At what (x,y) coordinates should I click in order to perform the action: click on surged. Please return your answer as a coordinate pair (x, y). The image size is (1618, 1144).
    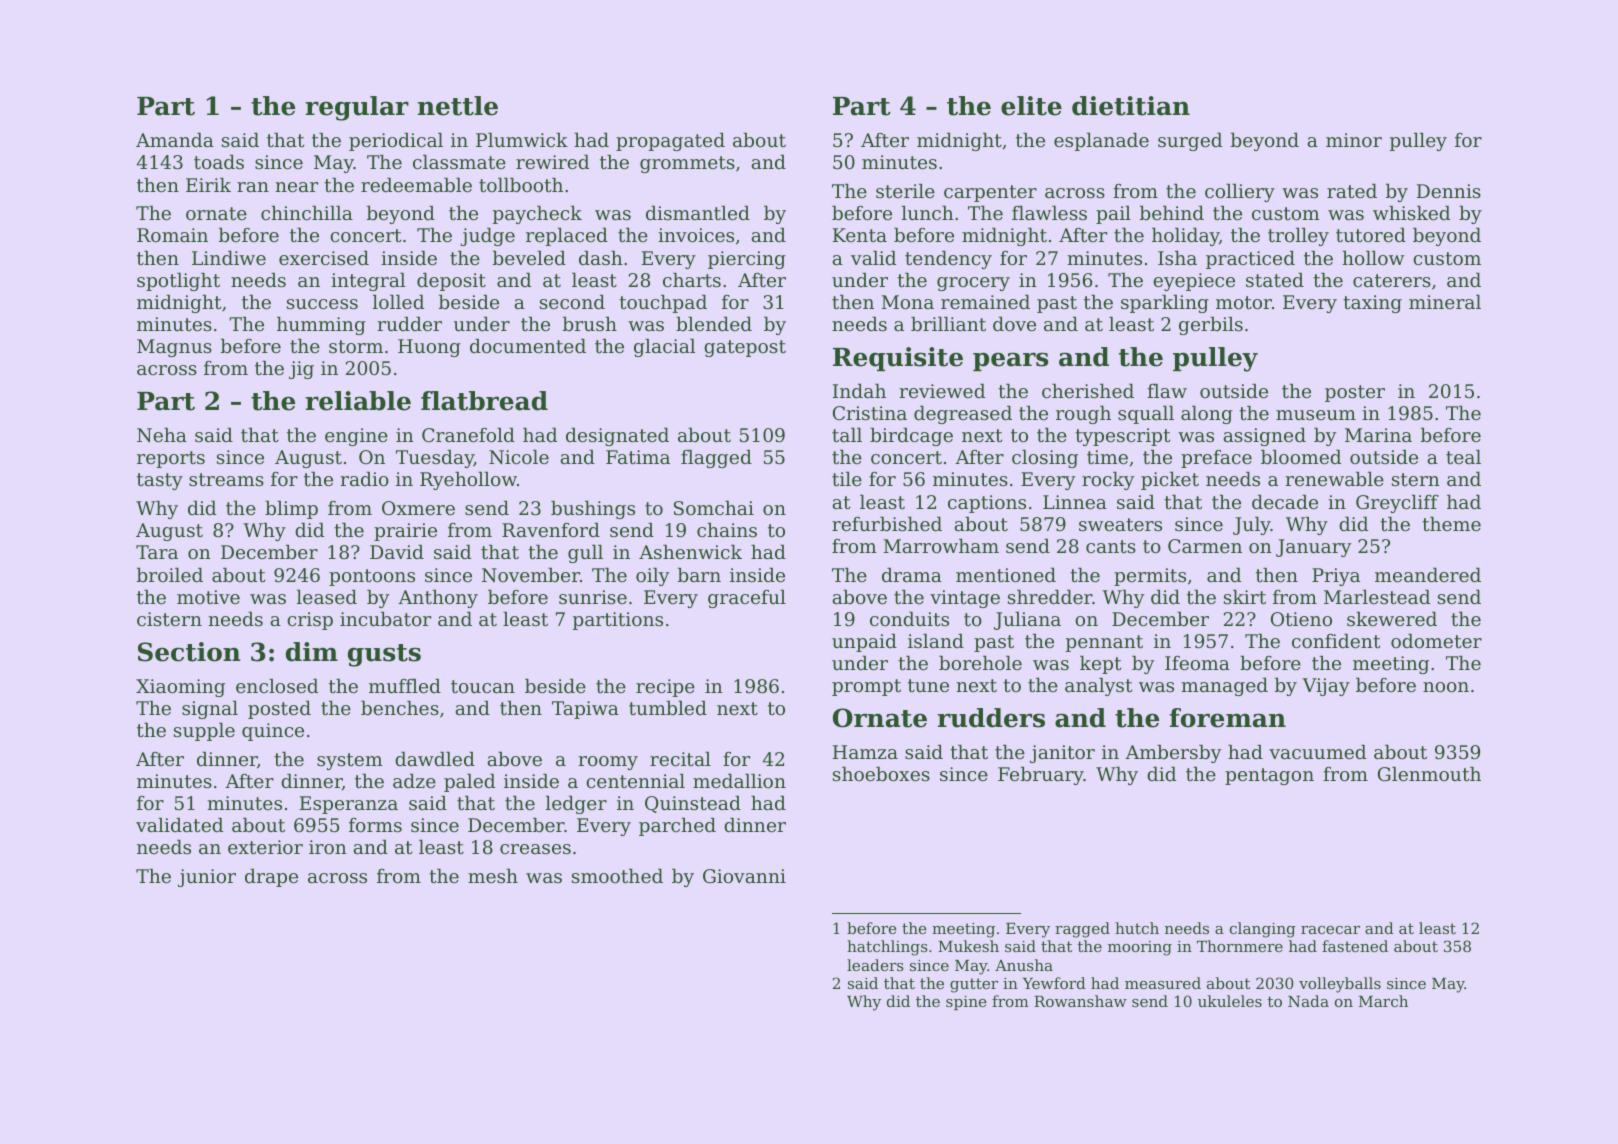
    Looking at the image, I should click on (1190, 142).
